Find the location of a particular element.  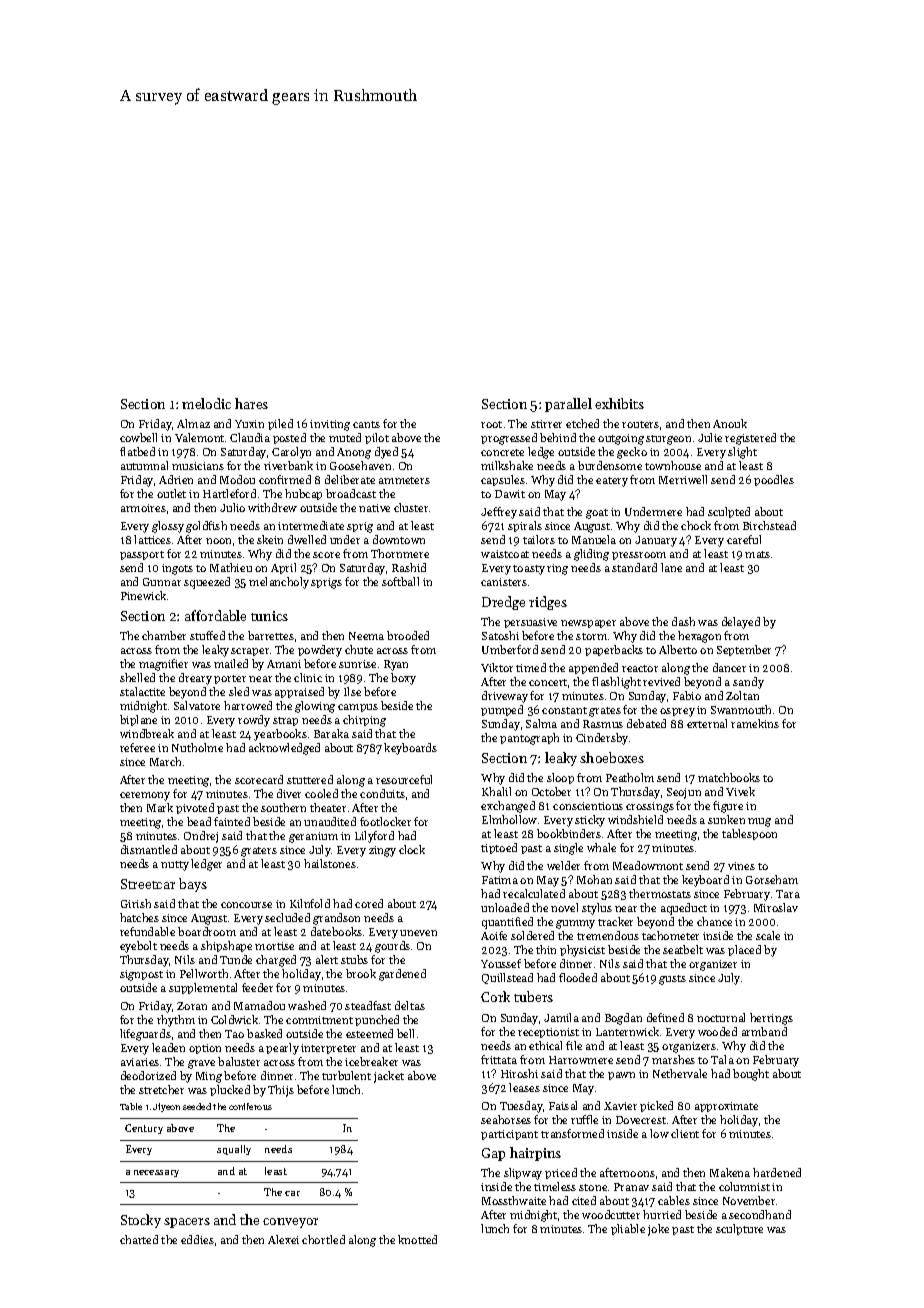

bays is located at coordinates (193, 885).
